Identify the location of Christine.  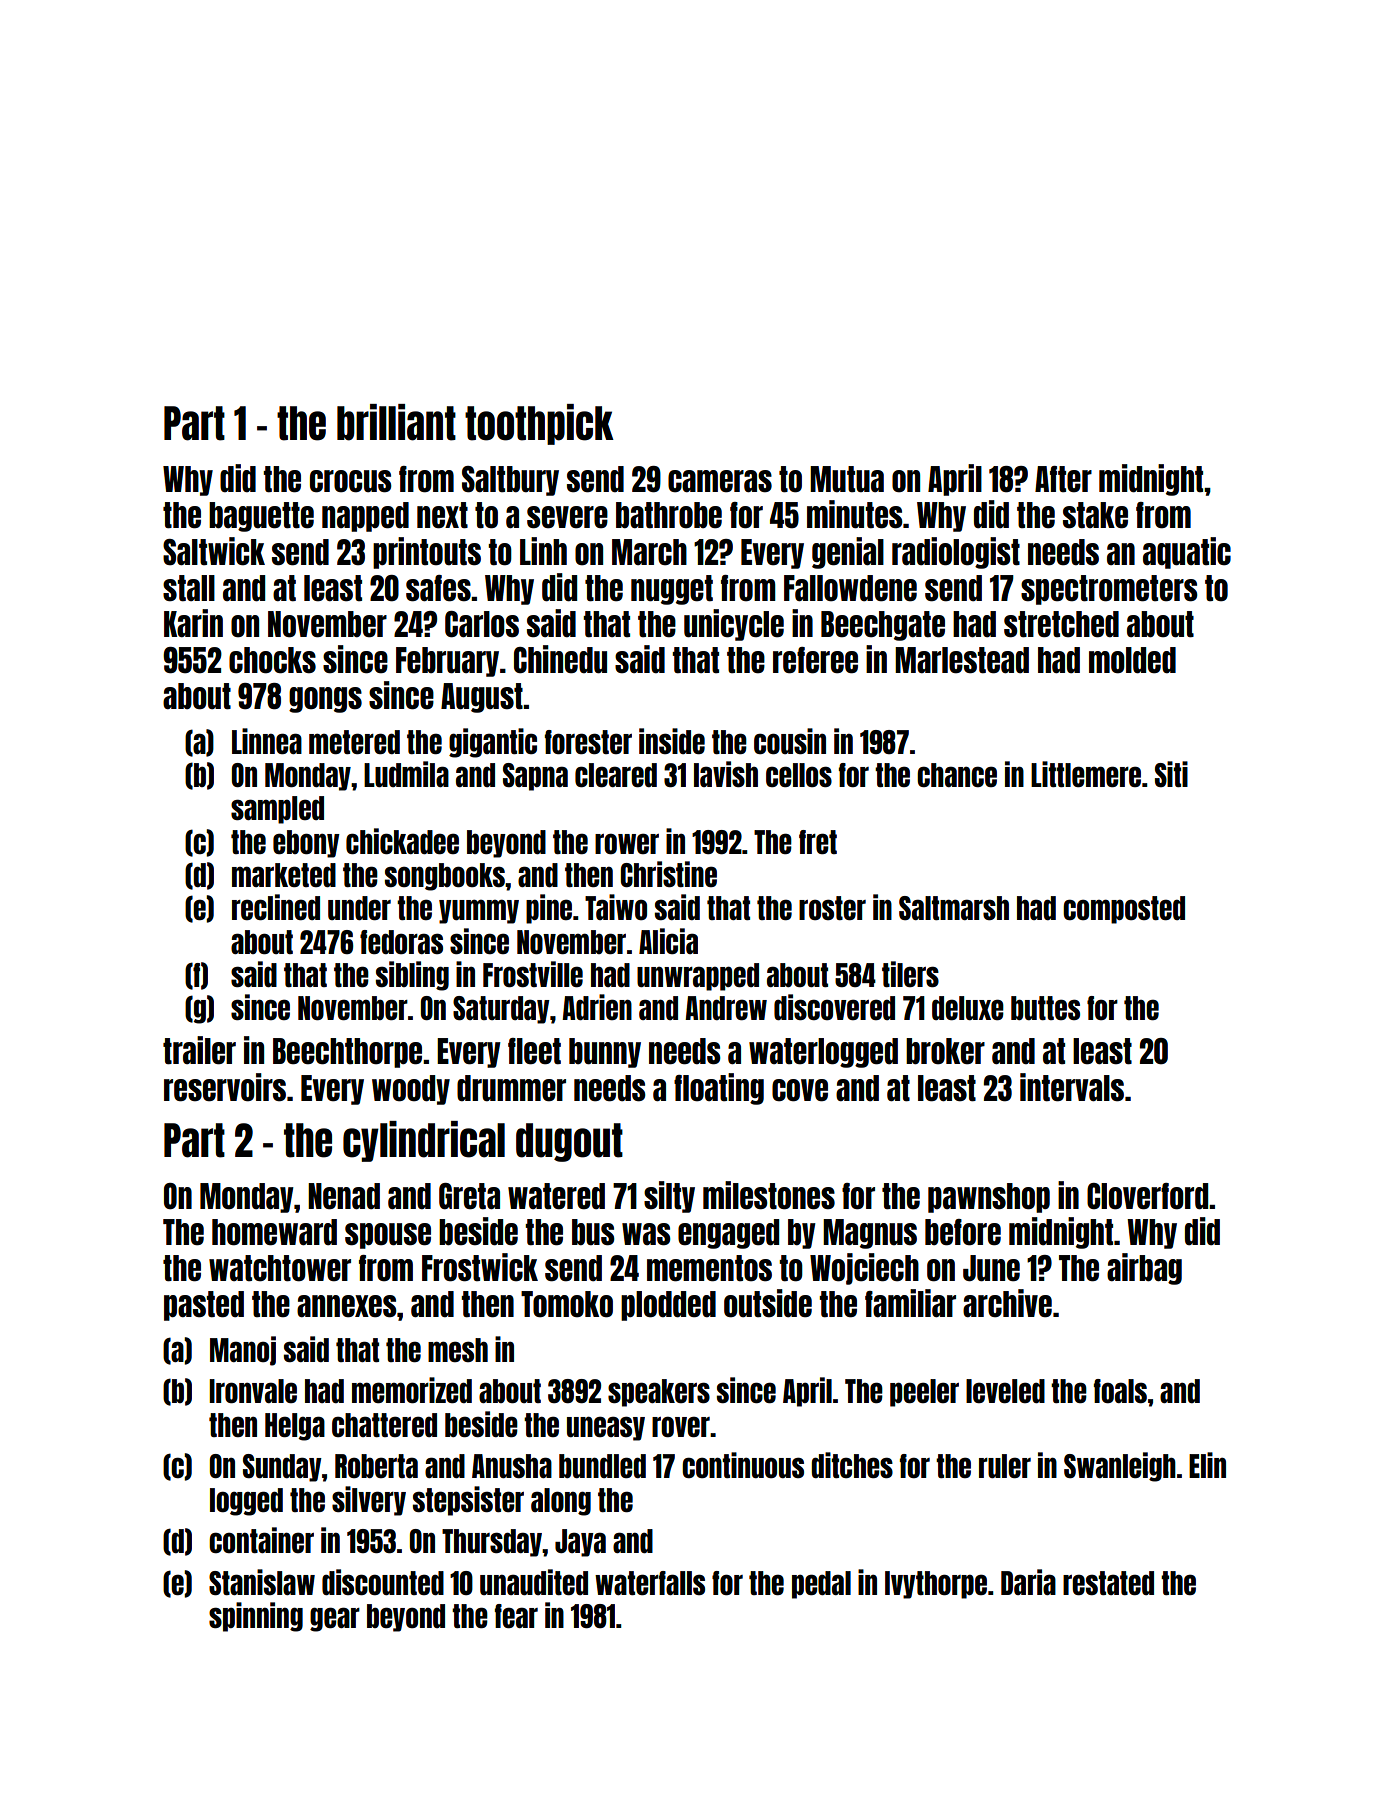
(669, 874).
